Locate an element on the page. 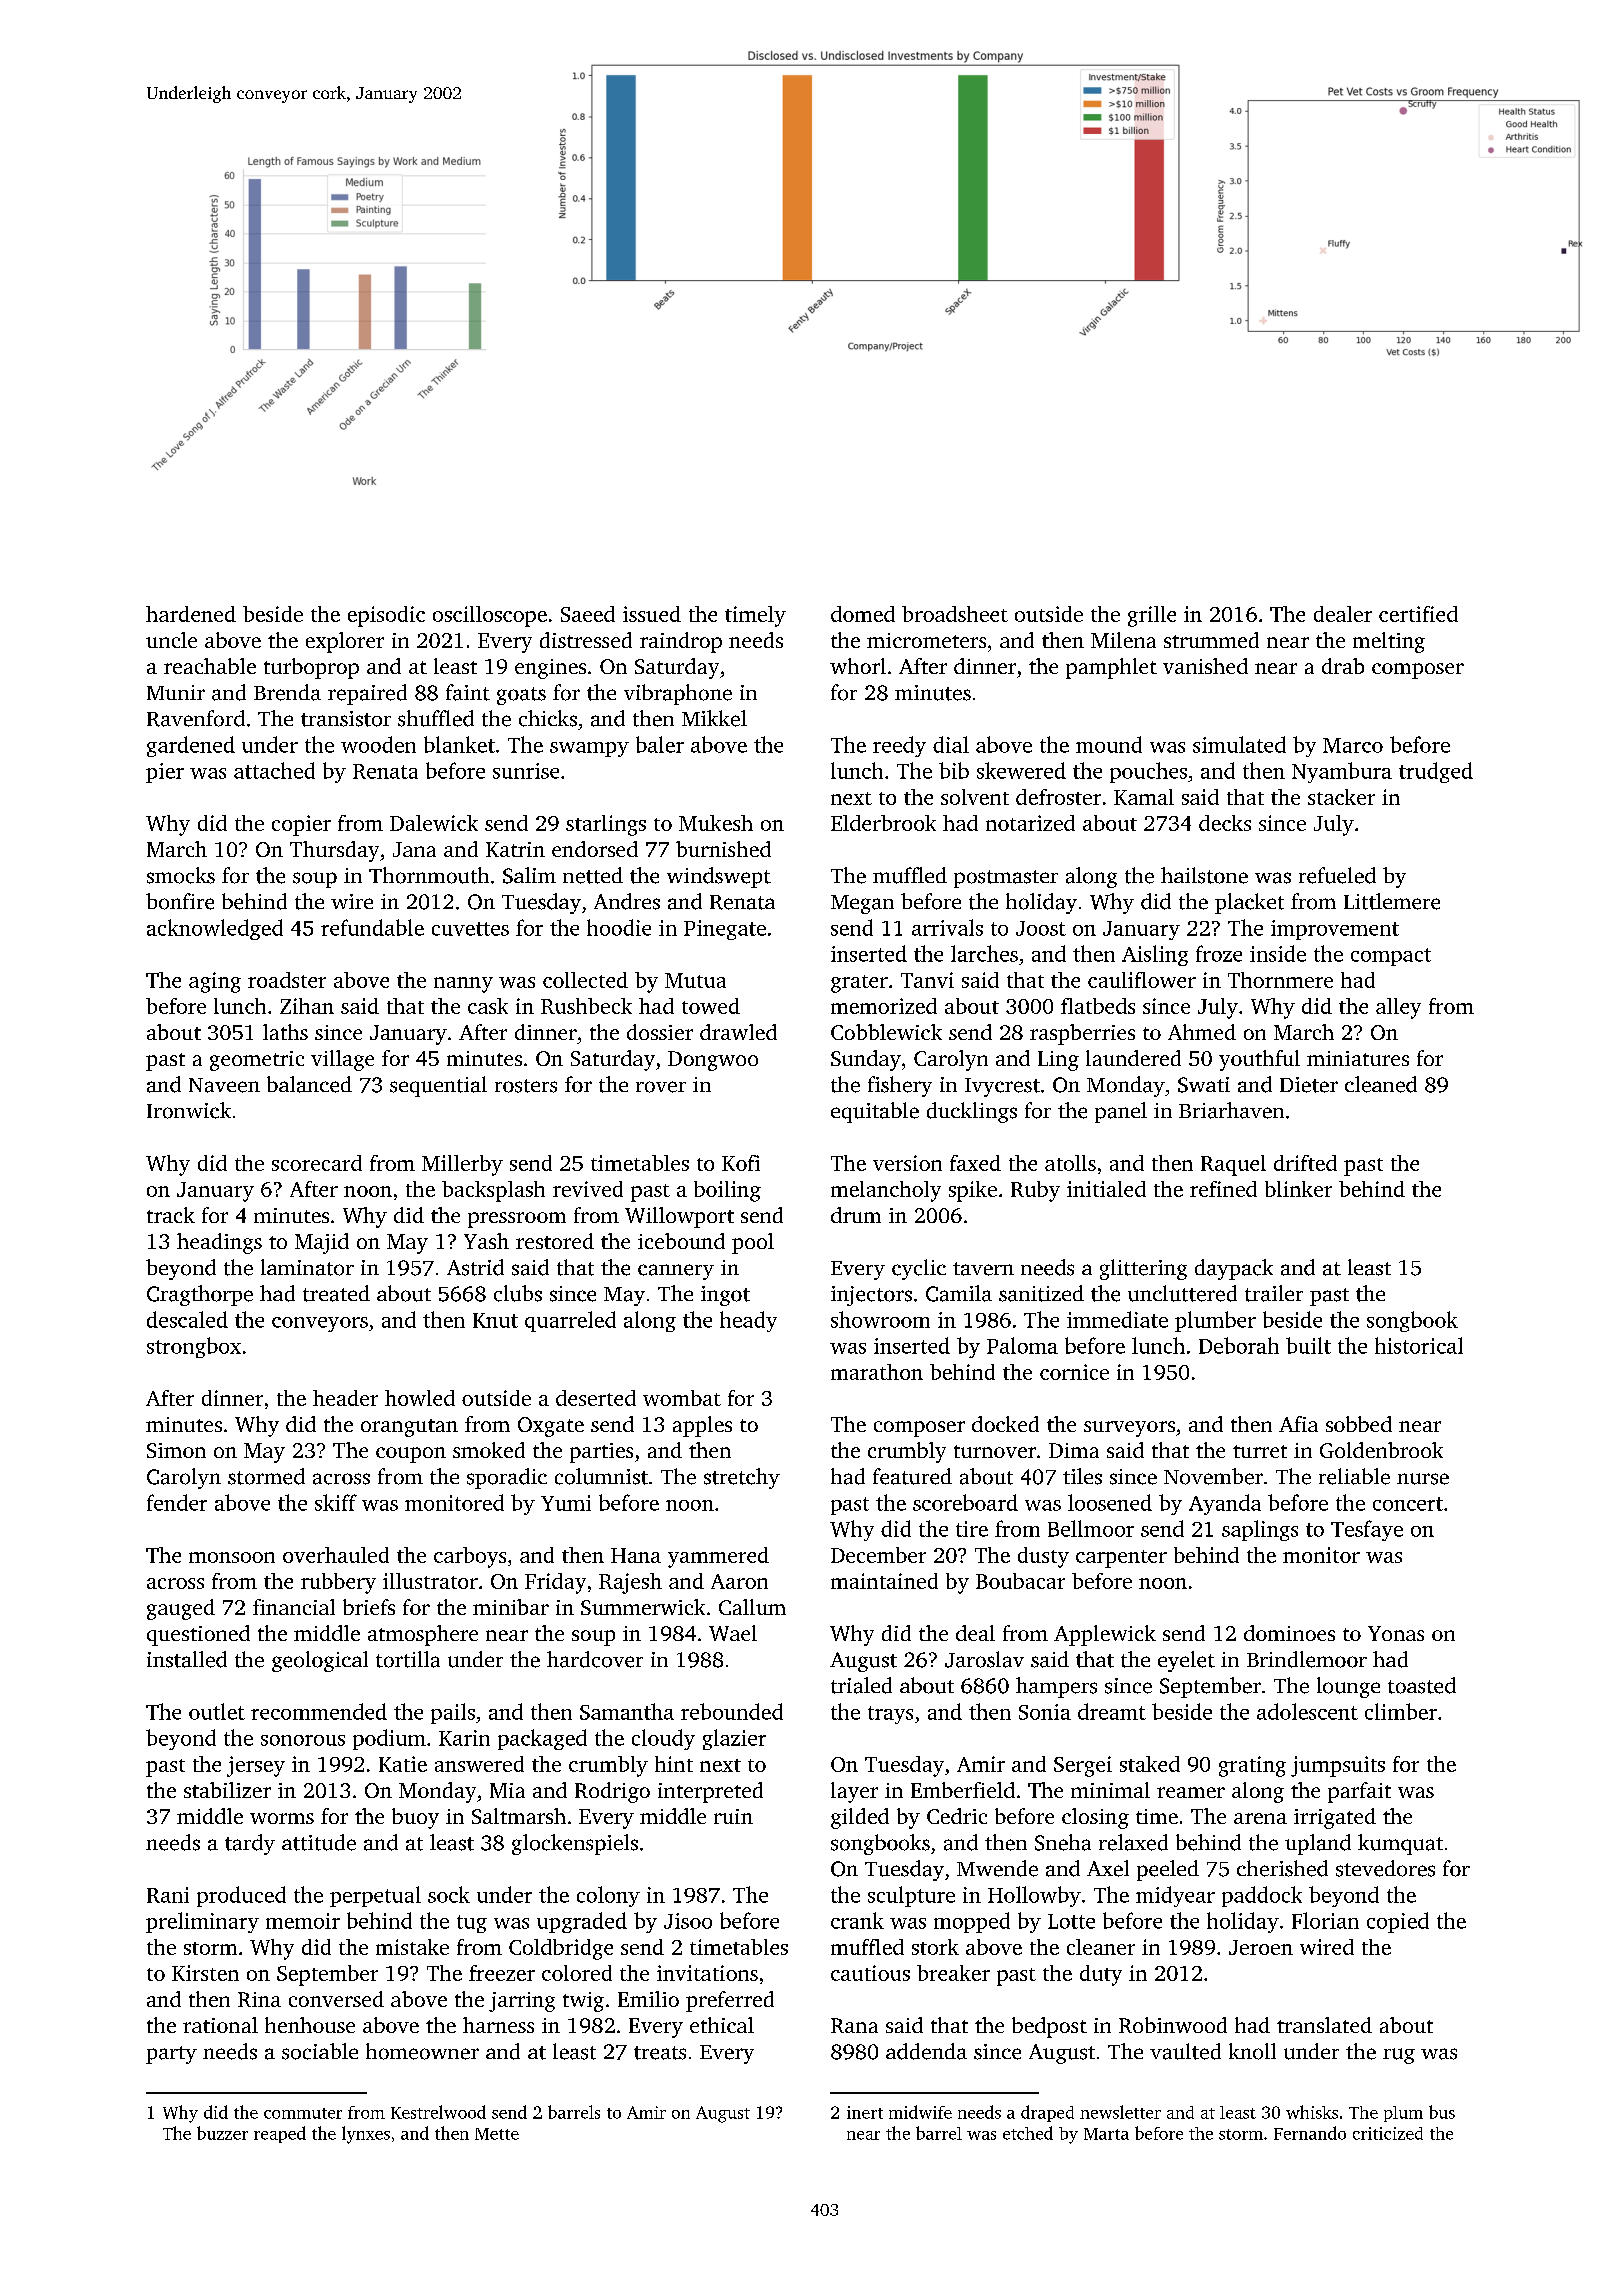 The width and height of the page is (1620, 2292). criticized is located at coordinates (1388, 2133).
